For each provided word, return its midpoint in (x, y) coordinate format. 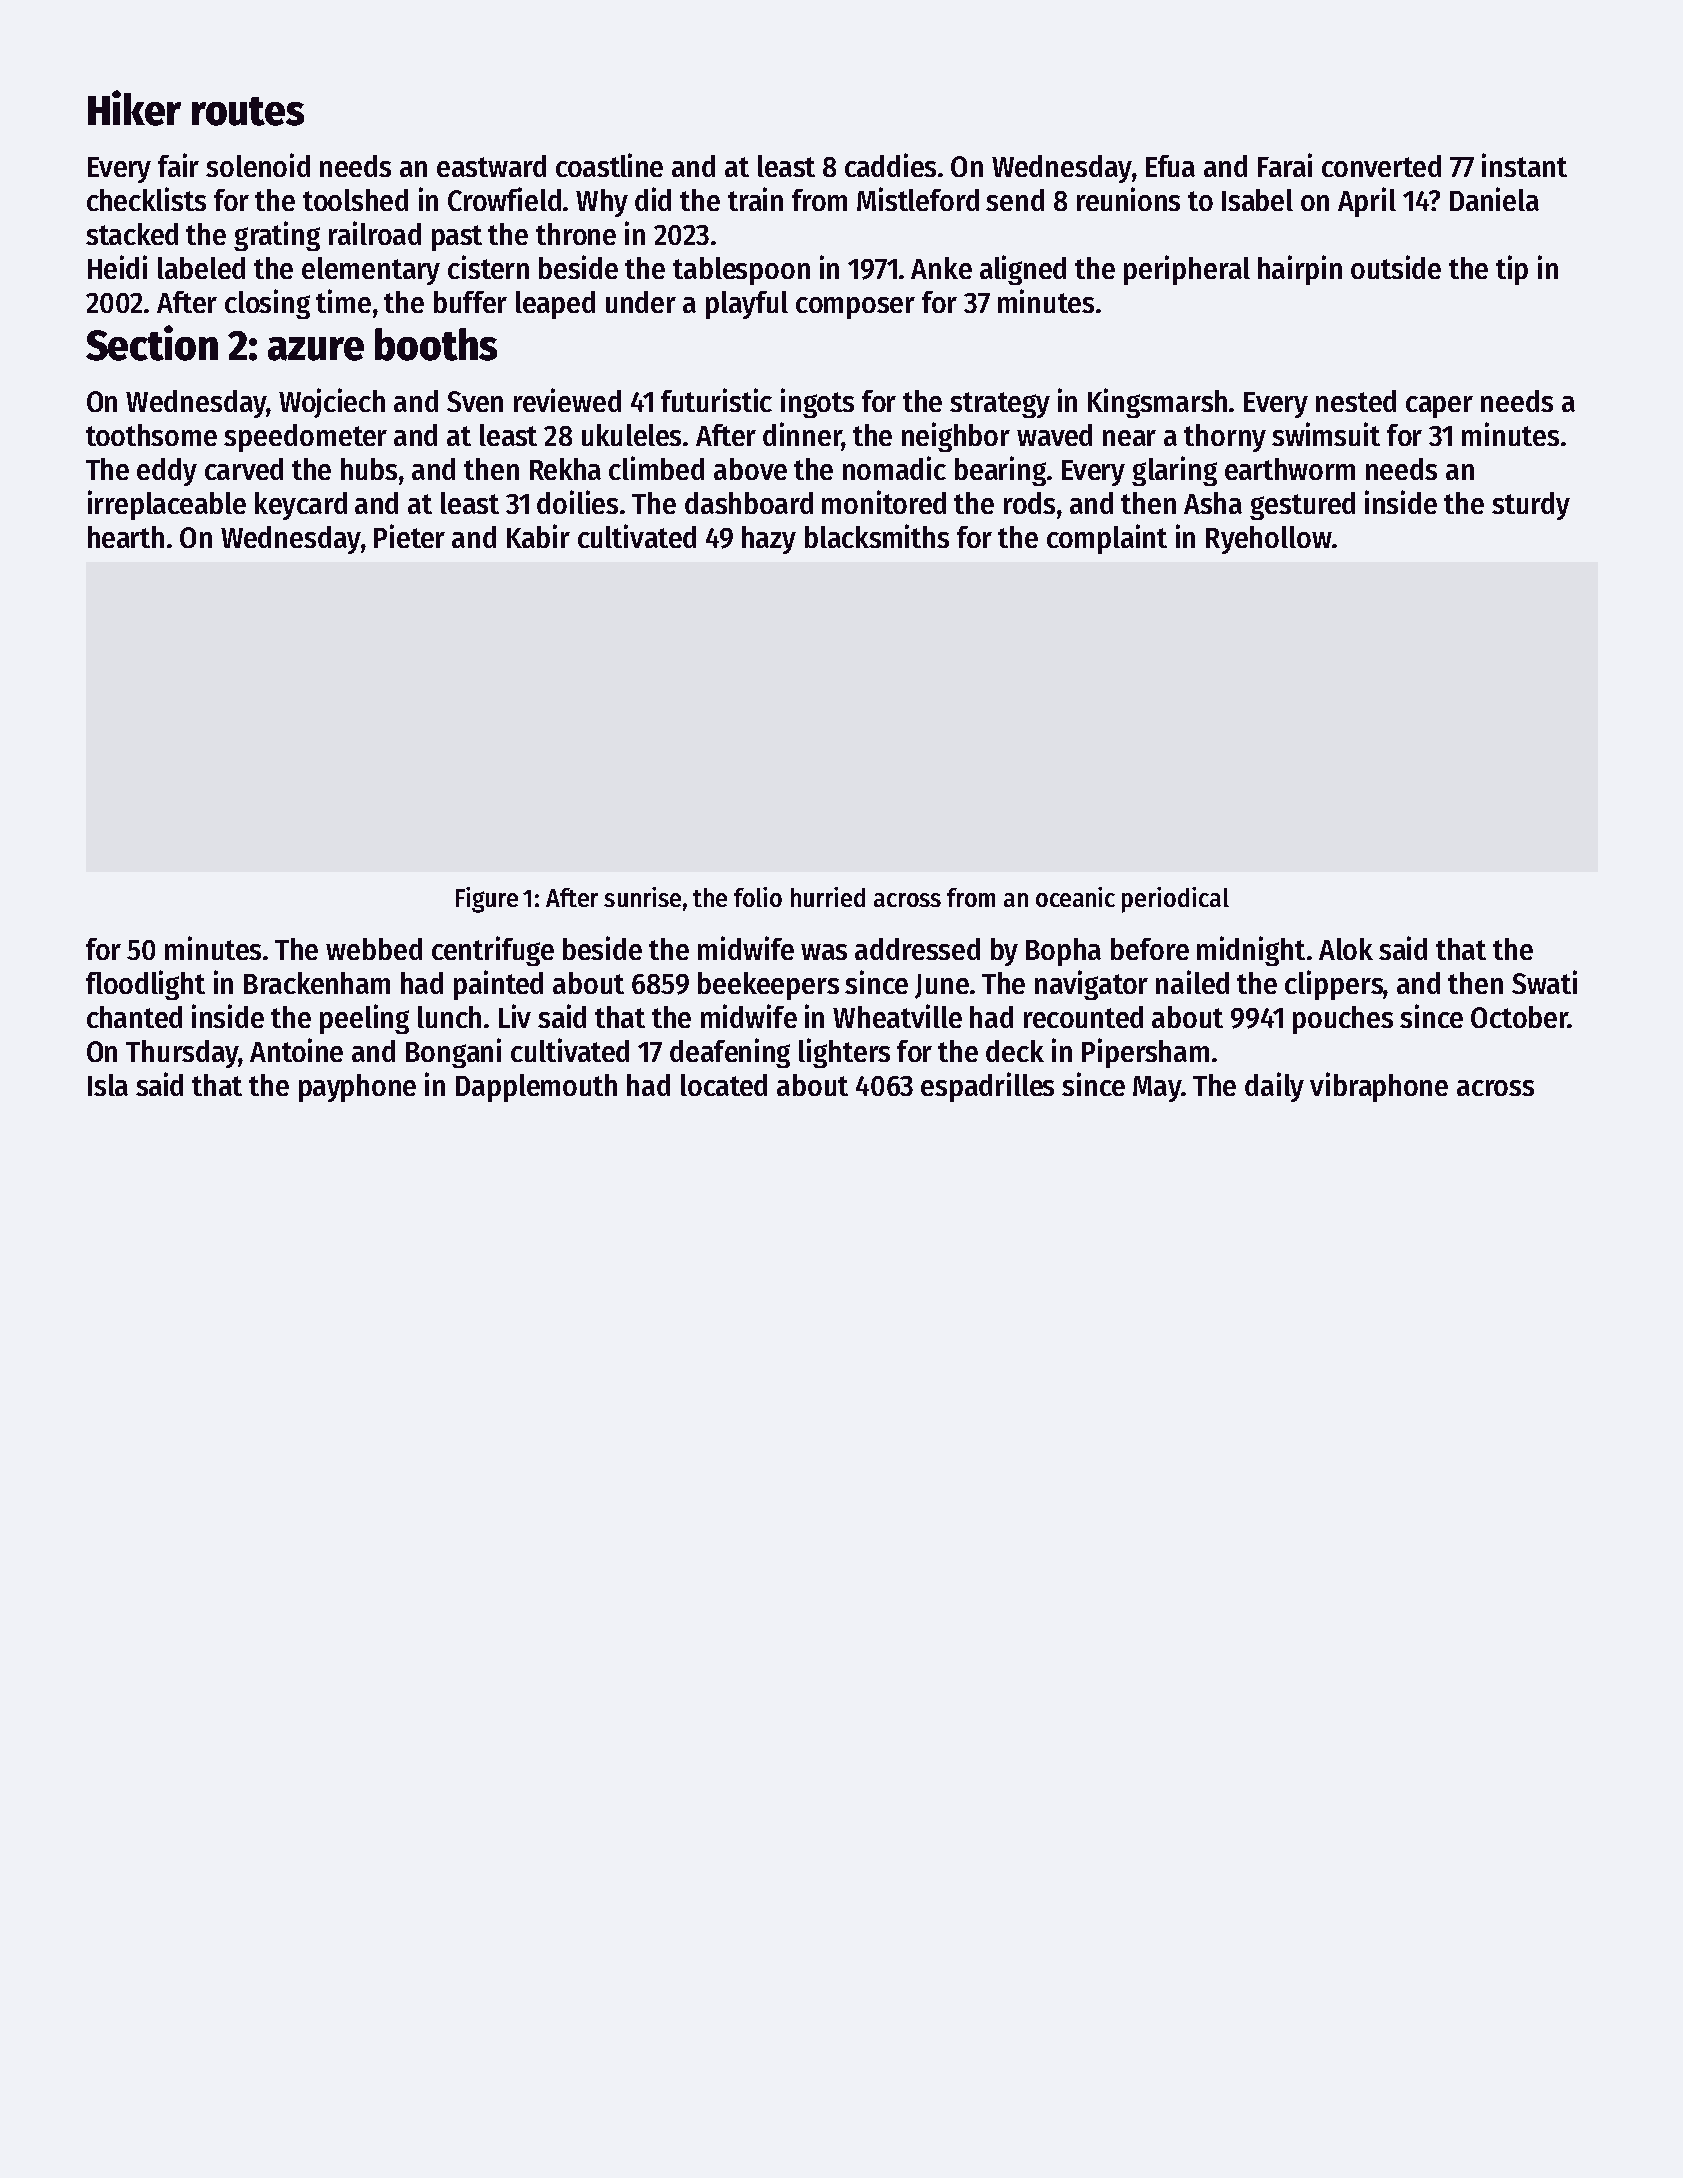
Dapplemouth (536, 1088)
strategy (1000, 405)
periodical (1175, 900)
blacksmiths (877, 536)
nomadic (894, 468)
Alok (1346, 949)
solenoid (258, 165)
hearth (126, 537)
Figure (487, 900)
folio (758, 897)
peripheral (1187, 270)
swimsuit (1326, 434)
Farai (1285, 165)
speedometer (305, 438)
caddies (890, 165)
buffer (470, 302)
